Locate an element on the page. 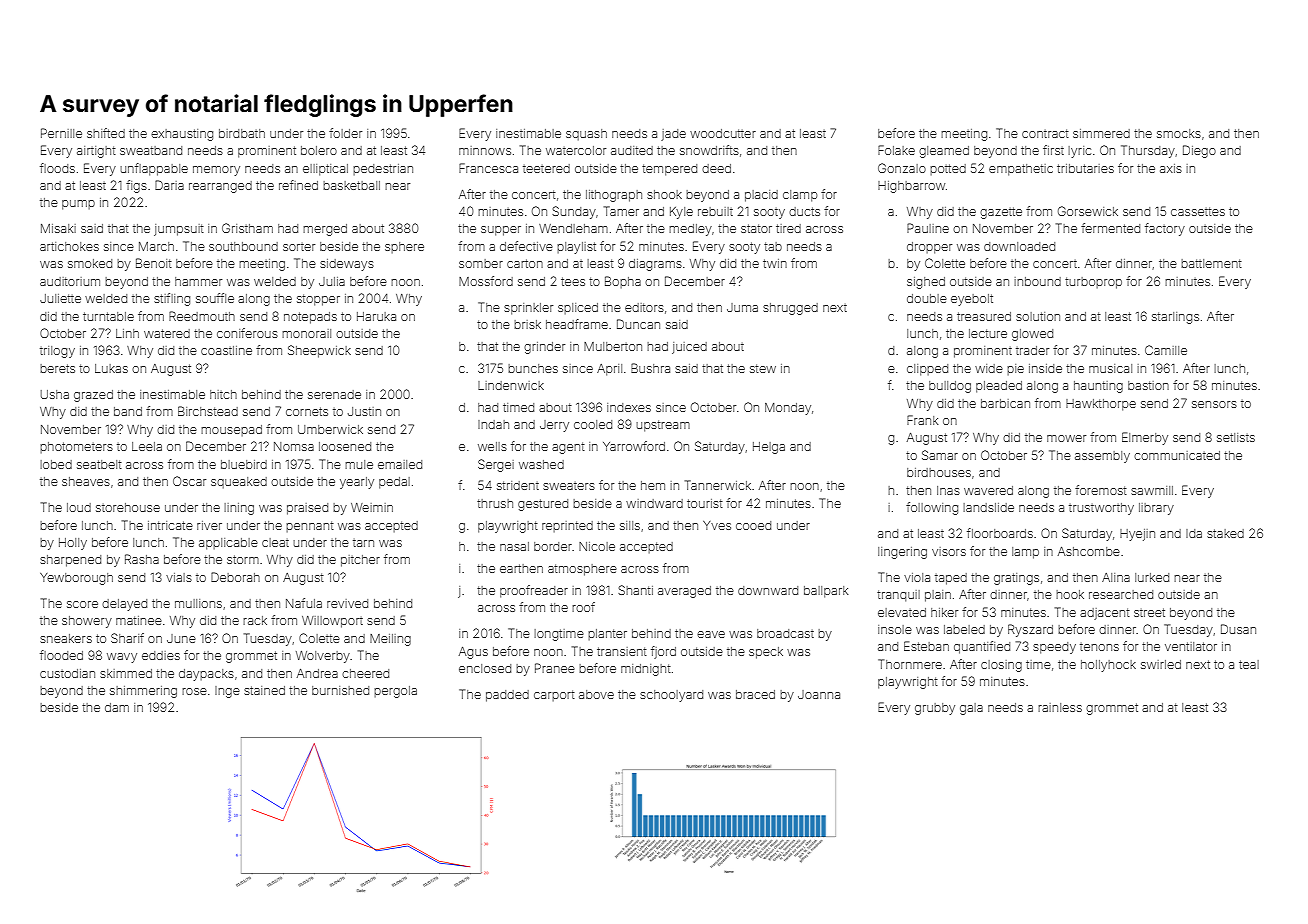 The width and height of the page is (1308, 924). smocks is located at coordinates (1179, 133).
